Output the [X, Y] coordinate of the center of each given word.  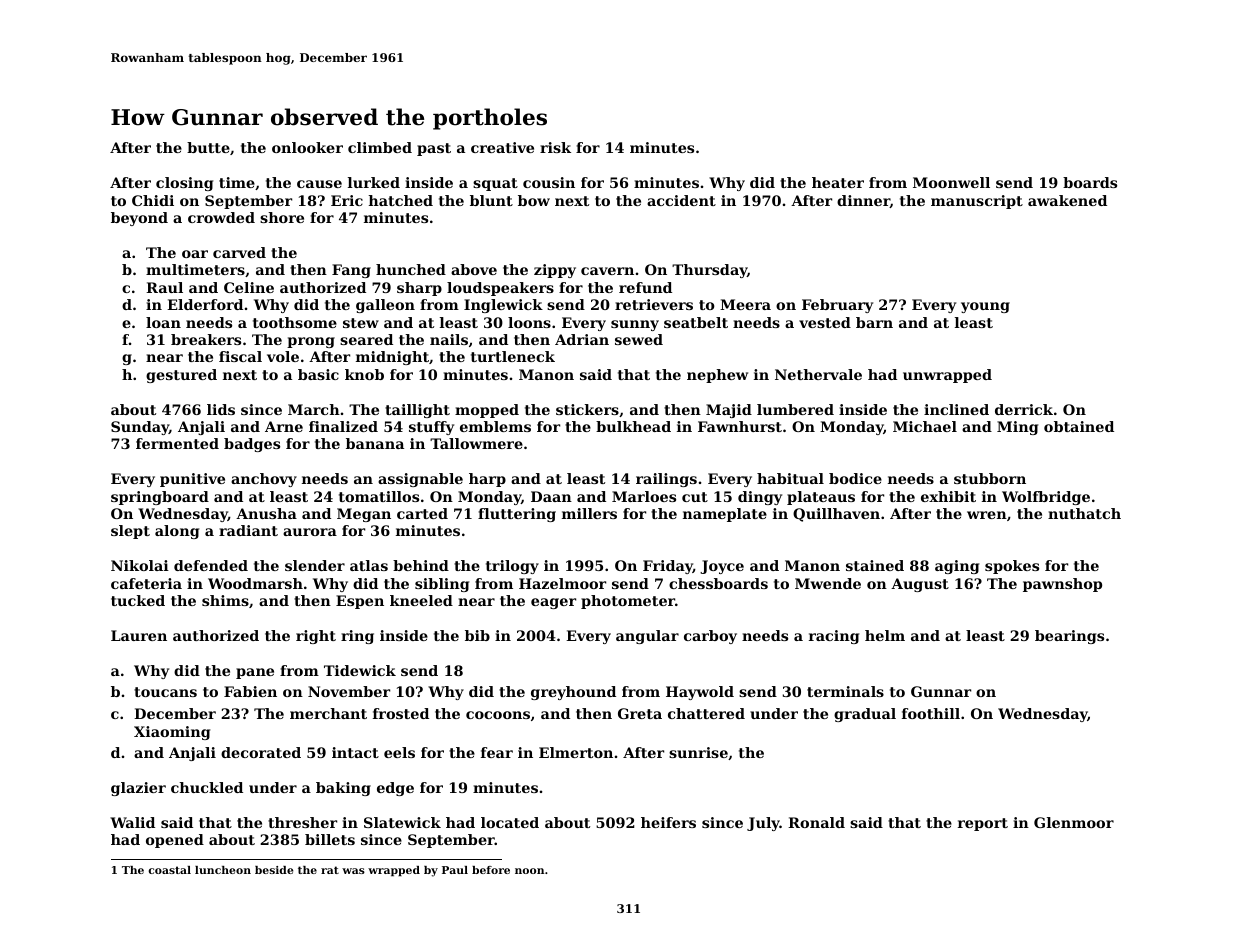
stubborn [990, 478]
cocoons [498, 715]
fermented [177, 443]
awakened [1067, 200]
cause [319, 184]
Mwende [828, 583]
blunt [491, 200]
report [983, 824]
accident [681, 200]
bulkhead [633, 426]
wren [987, 515]
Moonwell [951, 182]
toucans [165, 692]
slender [315, 565]
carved [239, 252]
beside [274, 870]
